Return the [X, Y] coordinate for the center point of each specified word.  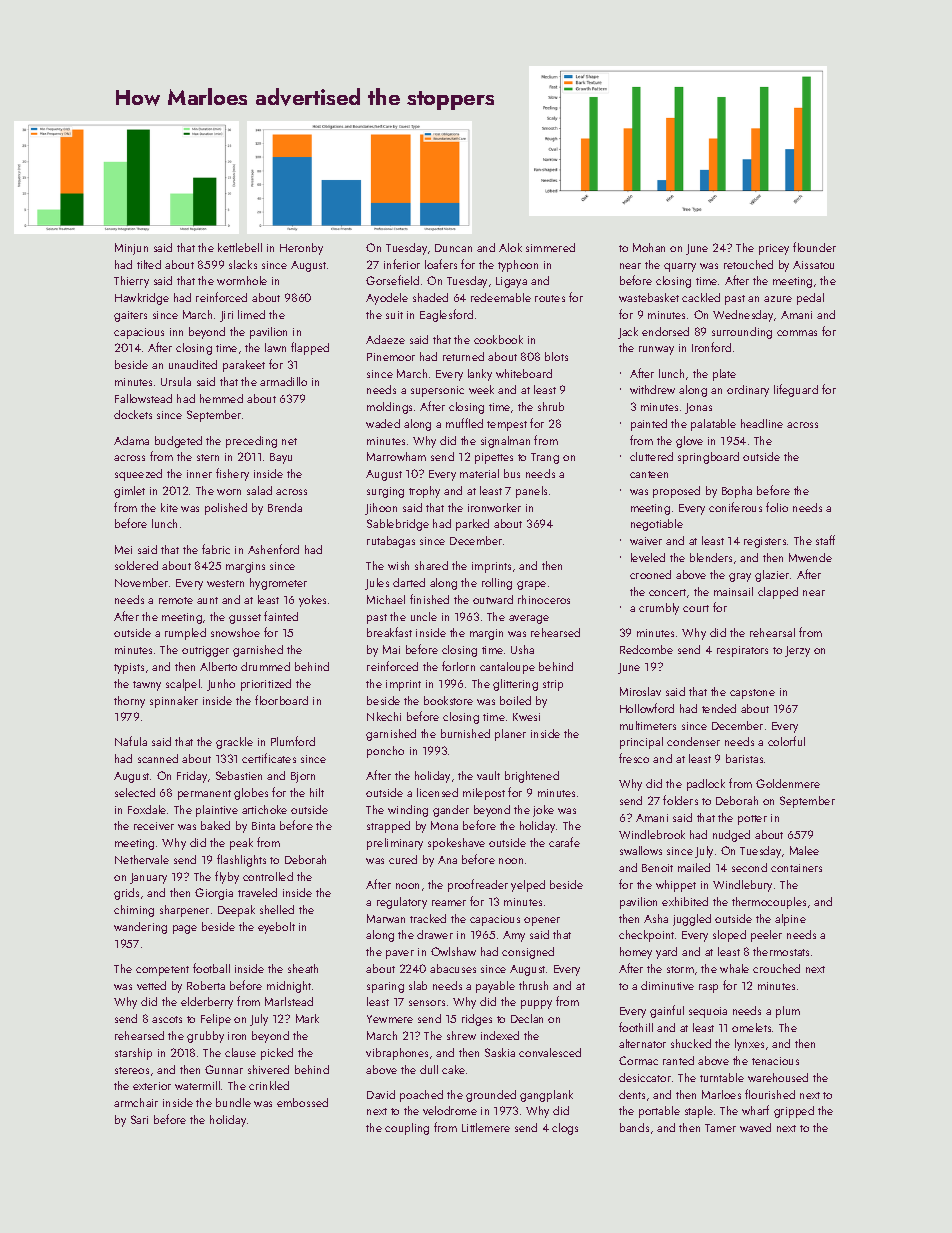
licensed [437, 792]
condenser [693, 741]
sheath [303, 968]
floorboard [281, 700]
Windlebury [742, 886]
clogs [565, 1129]
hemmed [221, 398]
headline [762, 423]
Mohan [649, 247]
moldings [389, 408]
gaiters [130, 316]
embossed [302, 1102]
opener [542, 921]
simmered [550, 247]
